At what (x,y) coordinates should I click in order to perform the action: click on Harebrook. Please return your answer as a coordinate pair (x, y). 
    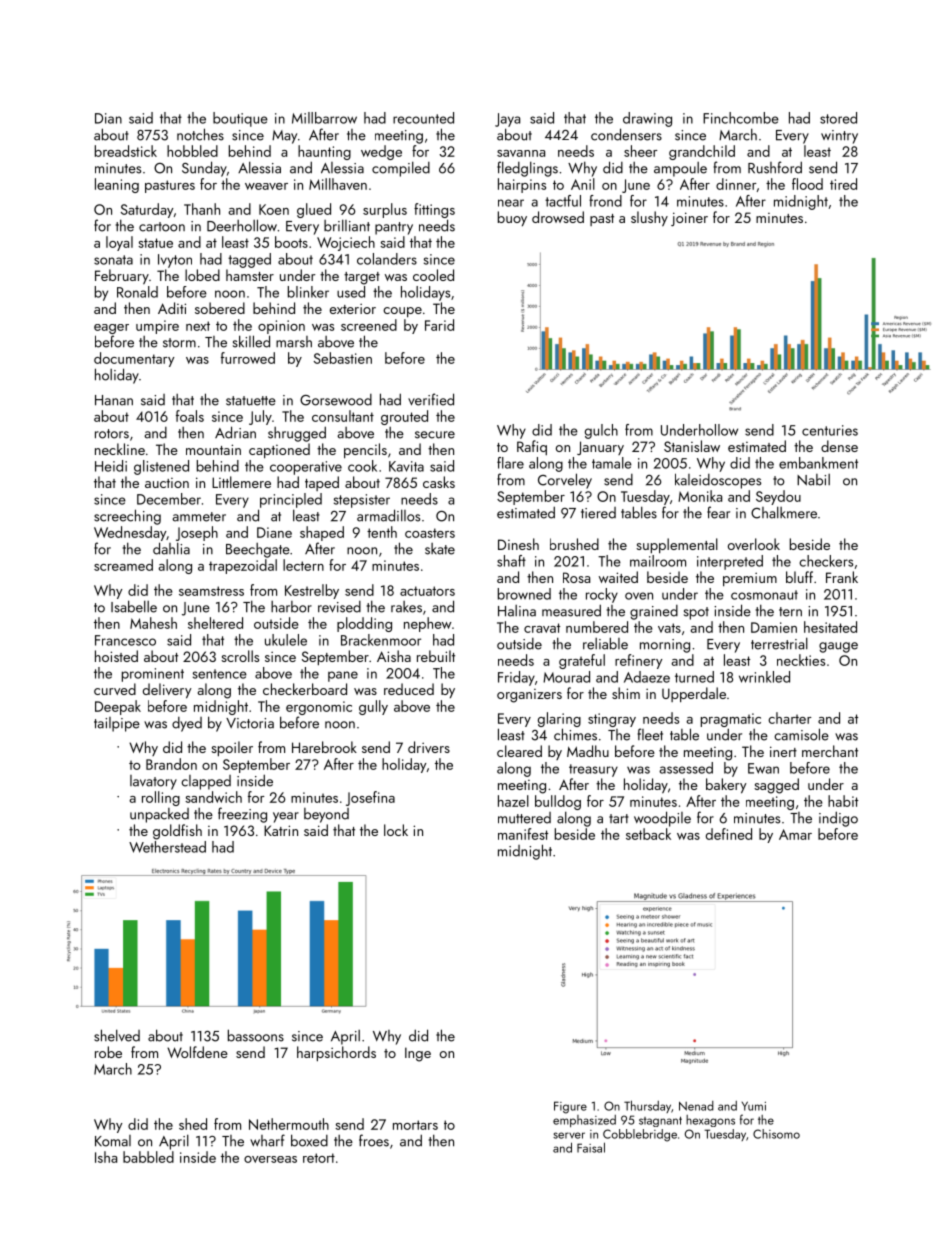
    Looking at the image, I should click on (324, 747).
